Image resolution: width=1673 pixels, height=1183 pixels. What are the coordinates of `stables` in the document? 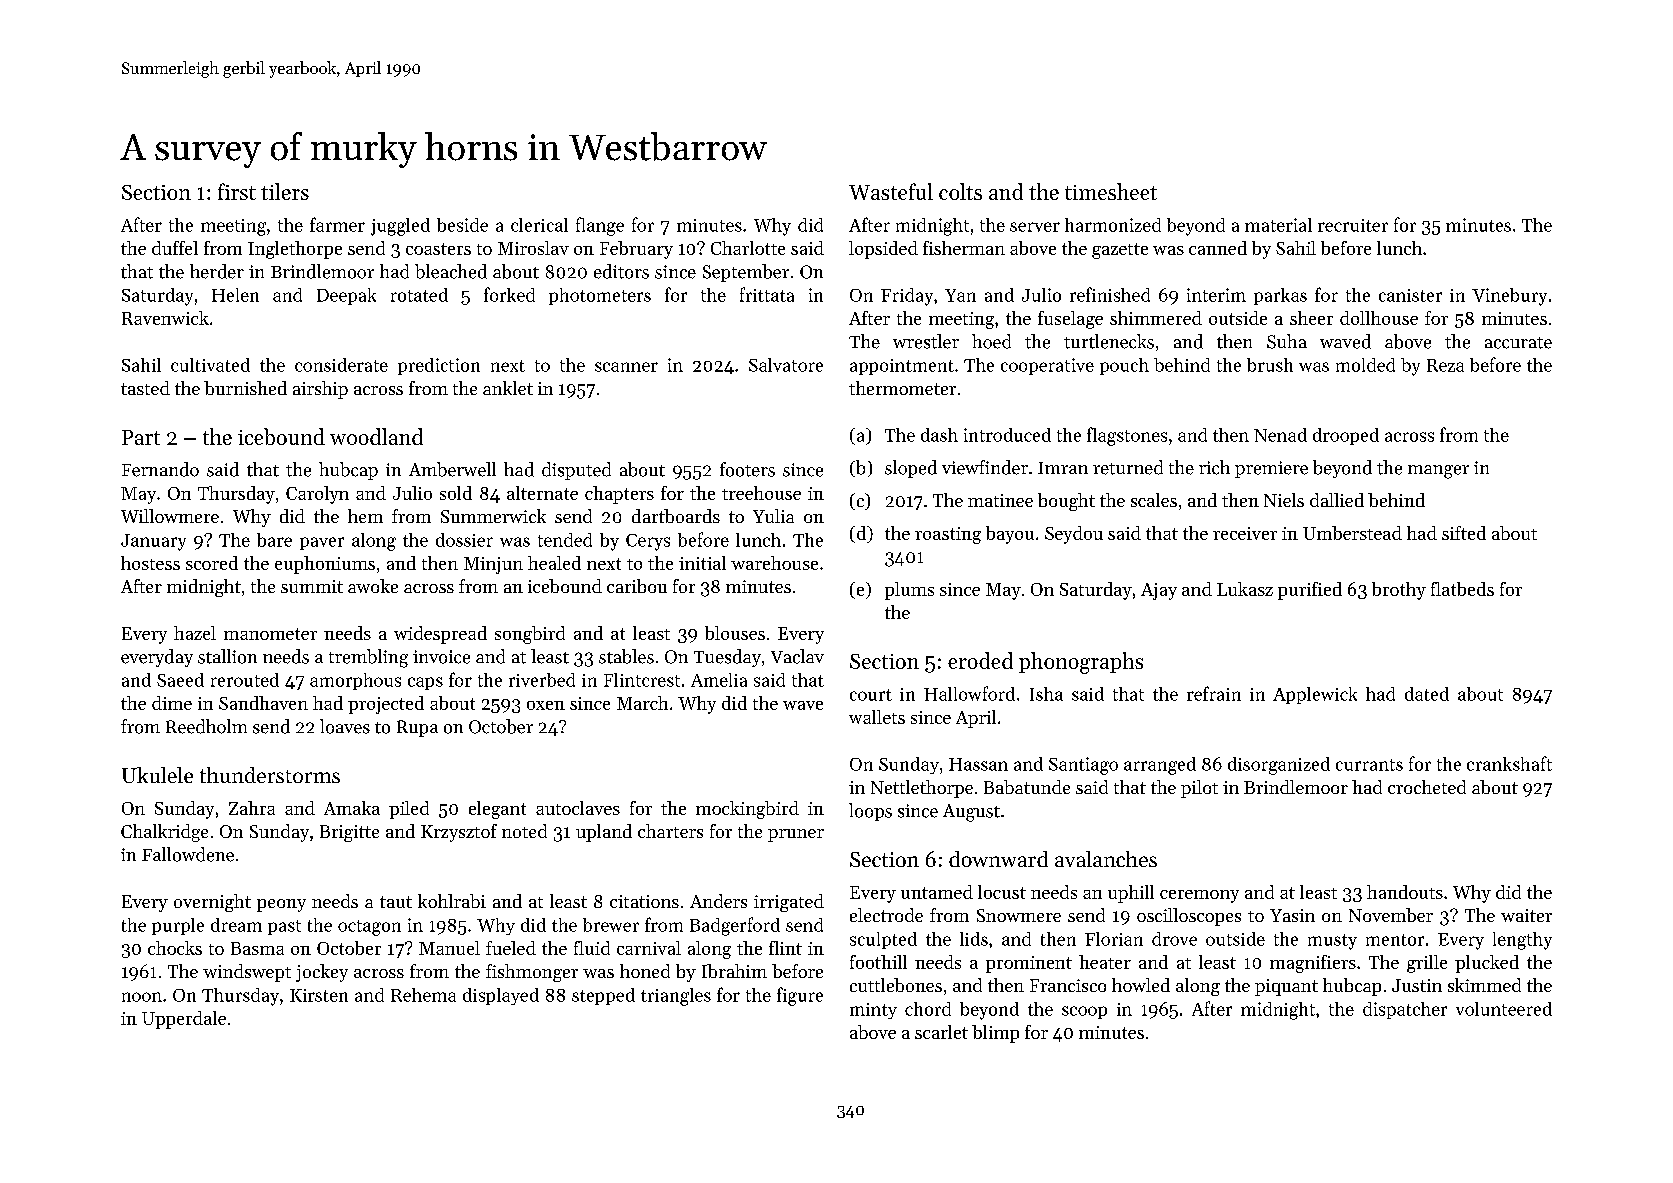 It's located at (626, 656).
